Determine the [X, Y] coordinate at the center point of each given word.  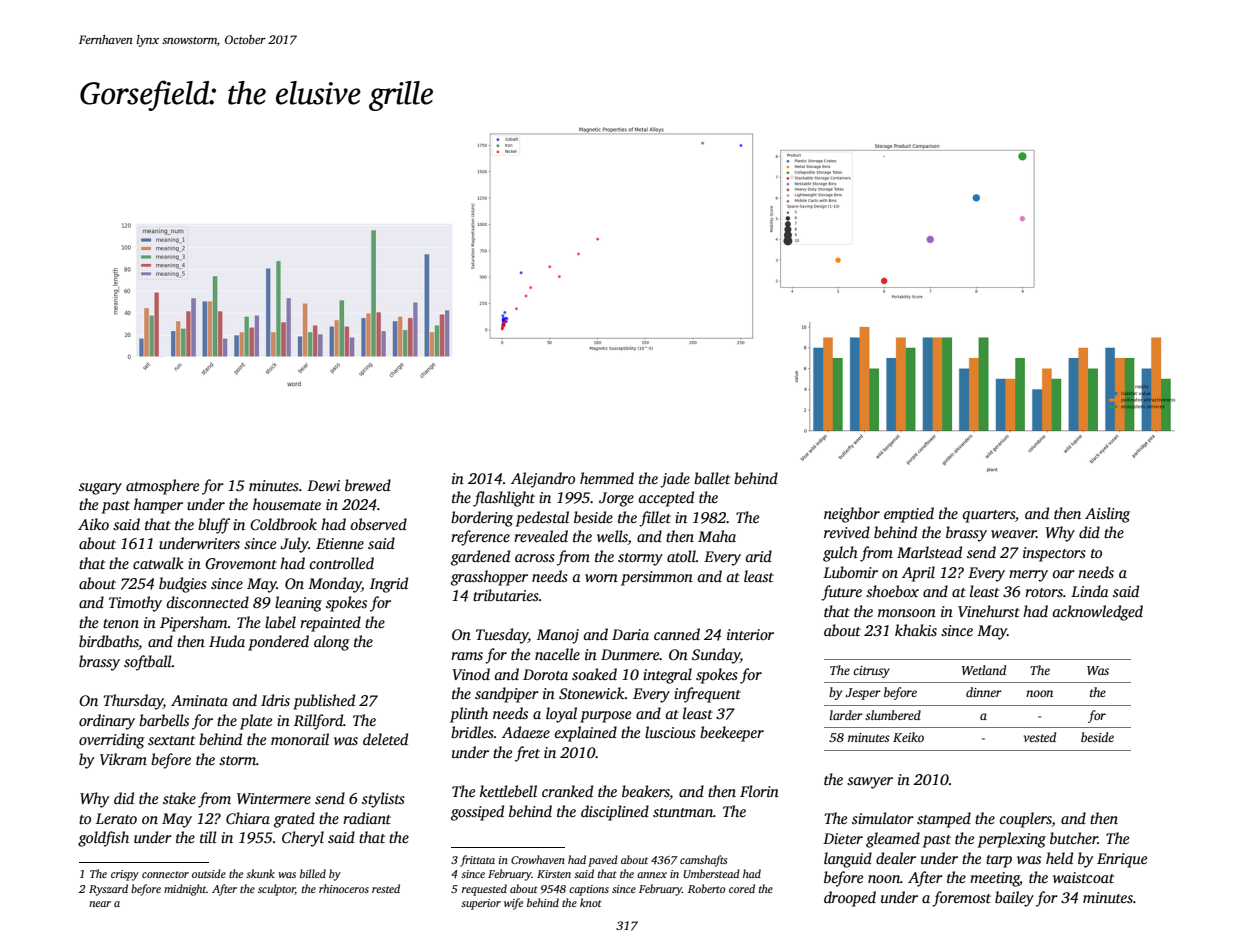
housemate [287, 504]
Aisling [1107, 515]
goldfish [103, 839]
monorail [300, 739]
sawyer [870, 783]
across [535, 558]
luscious [670, 732]
